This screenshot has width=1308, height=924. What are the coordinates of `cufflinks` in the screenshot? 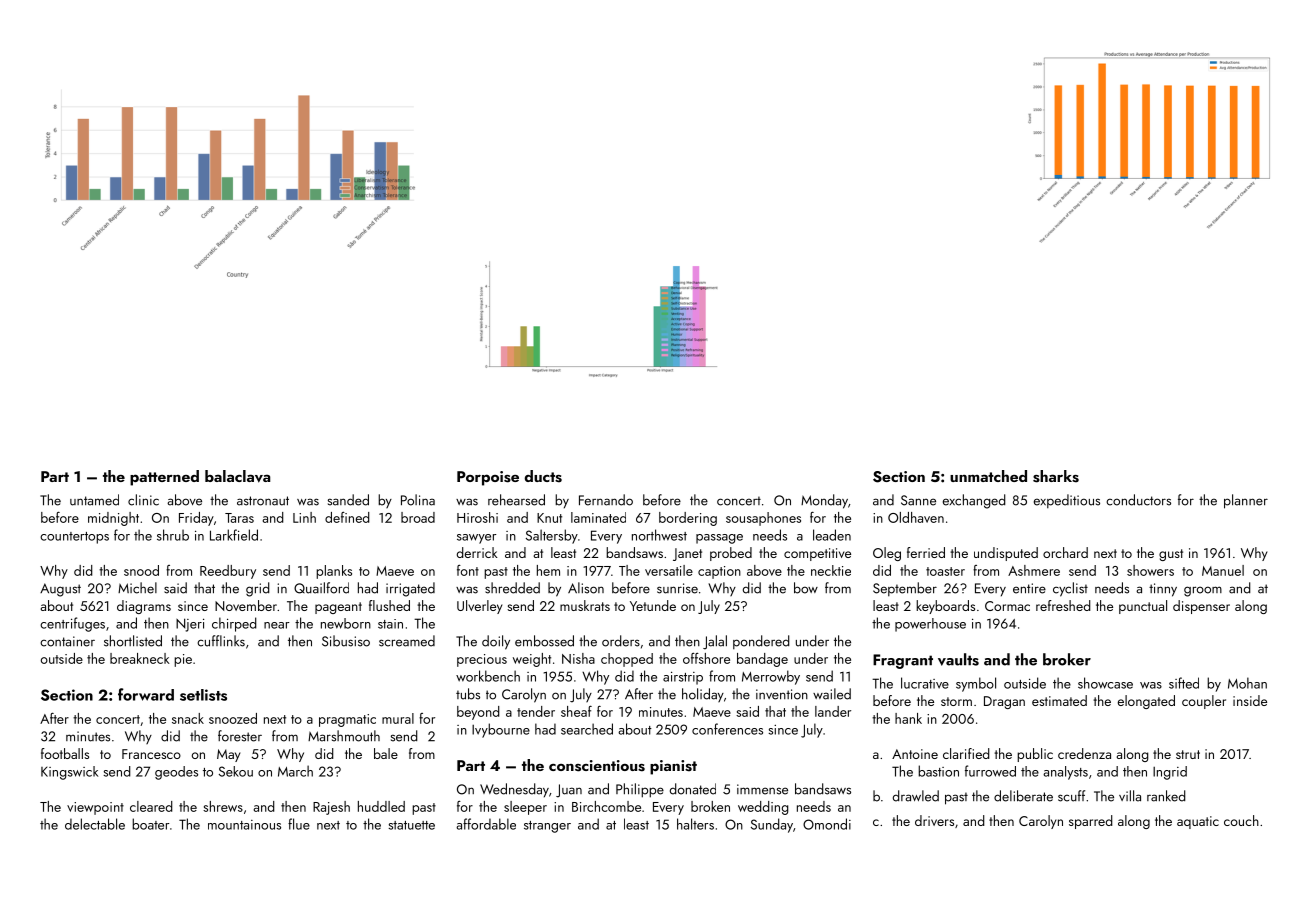 It's located at (221, 641).
